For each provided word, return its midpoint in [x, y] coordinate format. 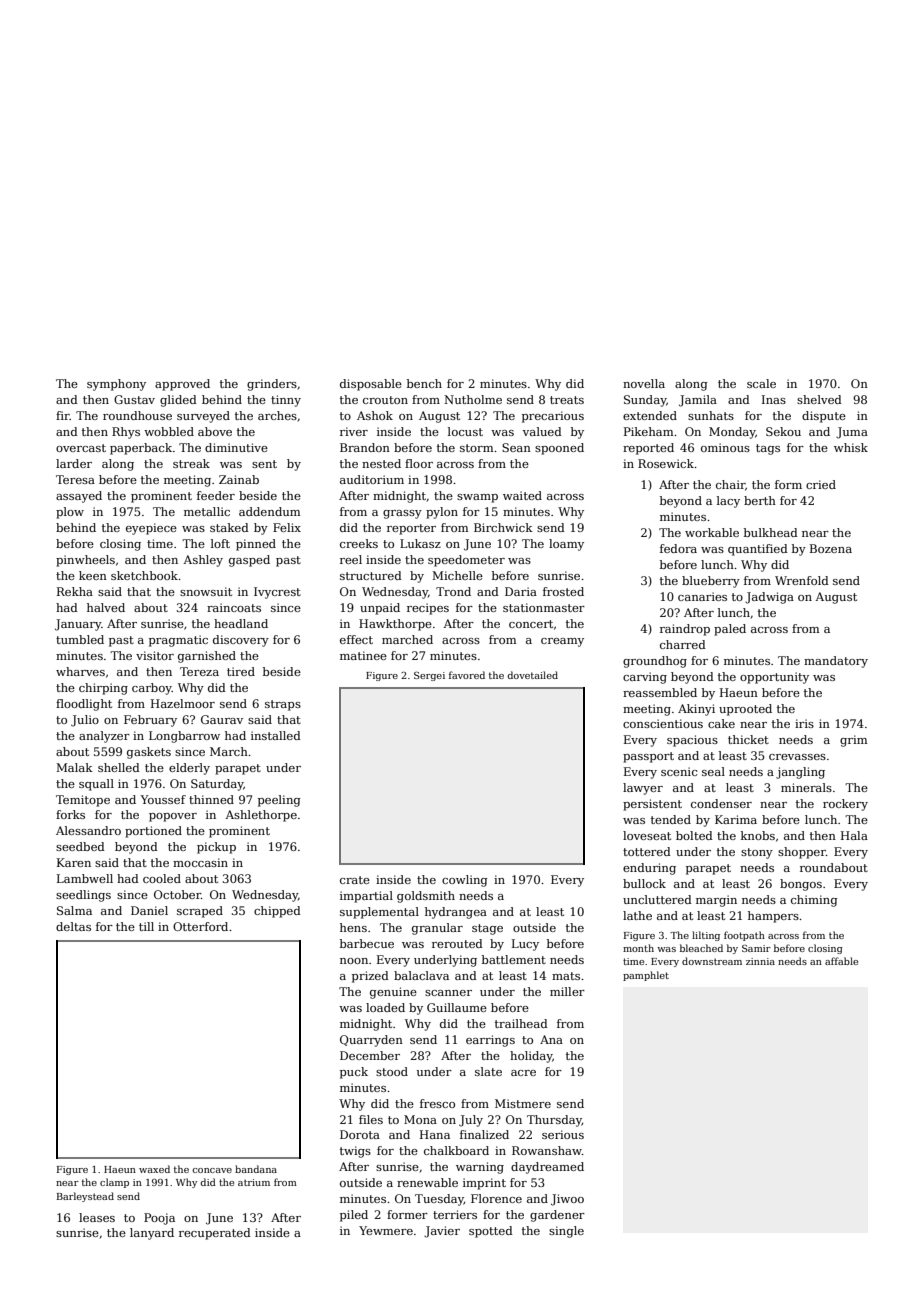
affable [841, 961]
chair [730, 484]
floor [419, 463]
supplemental [379, 913]
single [566, 1232]
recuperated [215, 1234]
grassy [402, 514]
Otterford [200, 926]
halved [106, 607]
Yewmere [386, 1230]
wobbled [169, 431]
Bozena [831, 548]
